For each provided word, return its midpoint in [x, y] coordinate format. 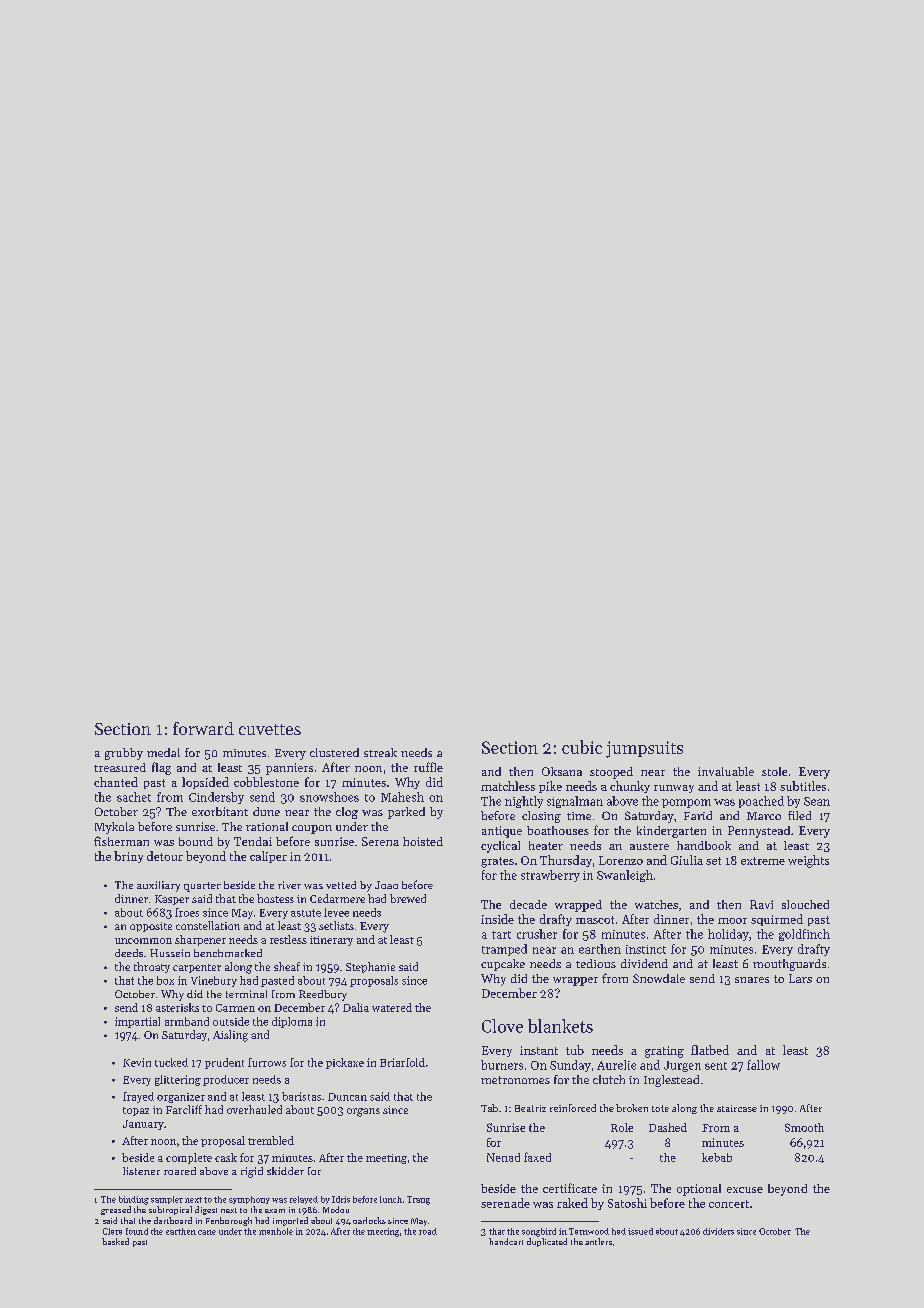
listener [141, 1171]
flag [161, 768]
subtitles [803, 786]
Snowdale [659, 978]
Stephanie [370, 967]
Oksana [562, 771]
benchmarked [228, 953]
